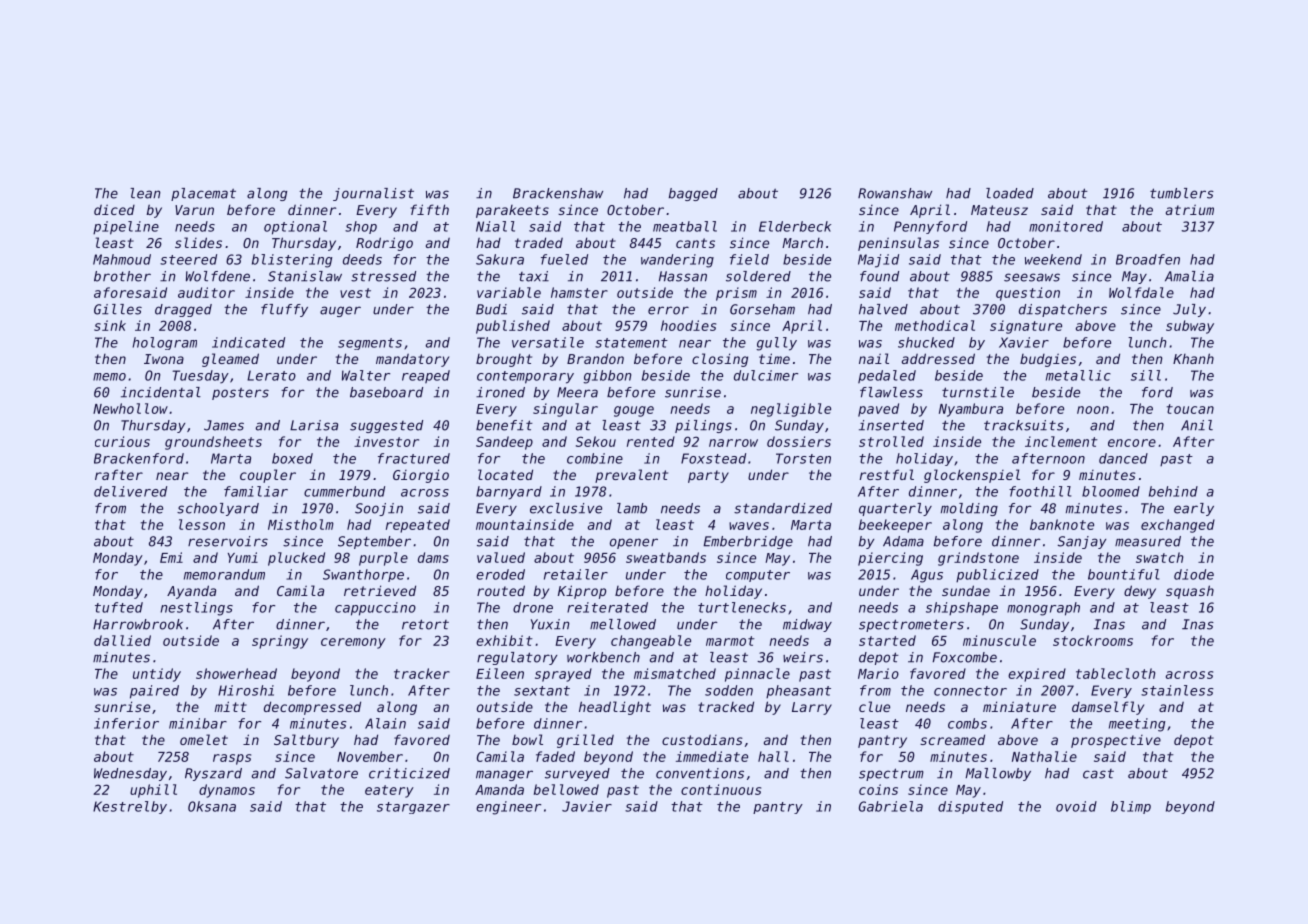  What do you see at coordinates (240, 394) in the page?
I see `posters` at bounding box center [240, 394].
